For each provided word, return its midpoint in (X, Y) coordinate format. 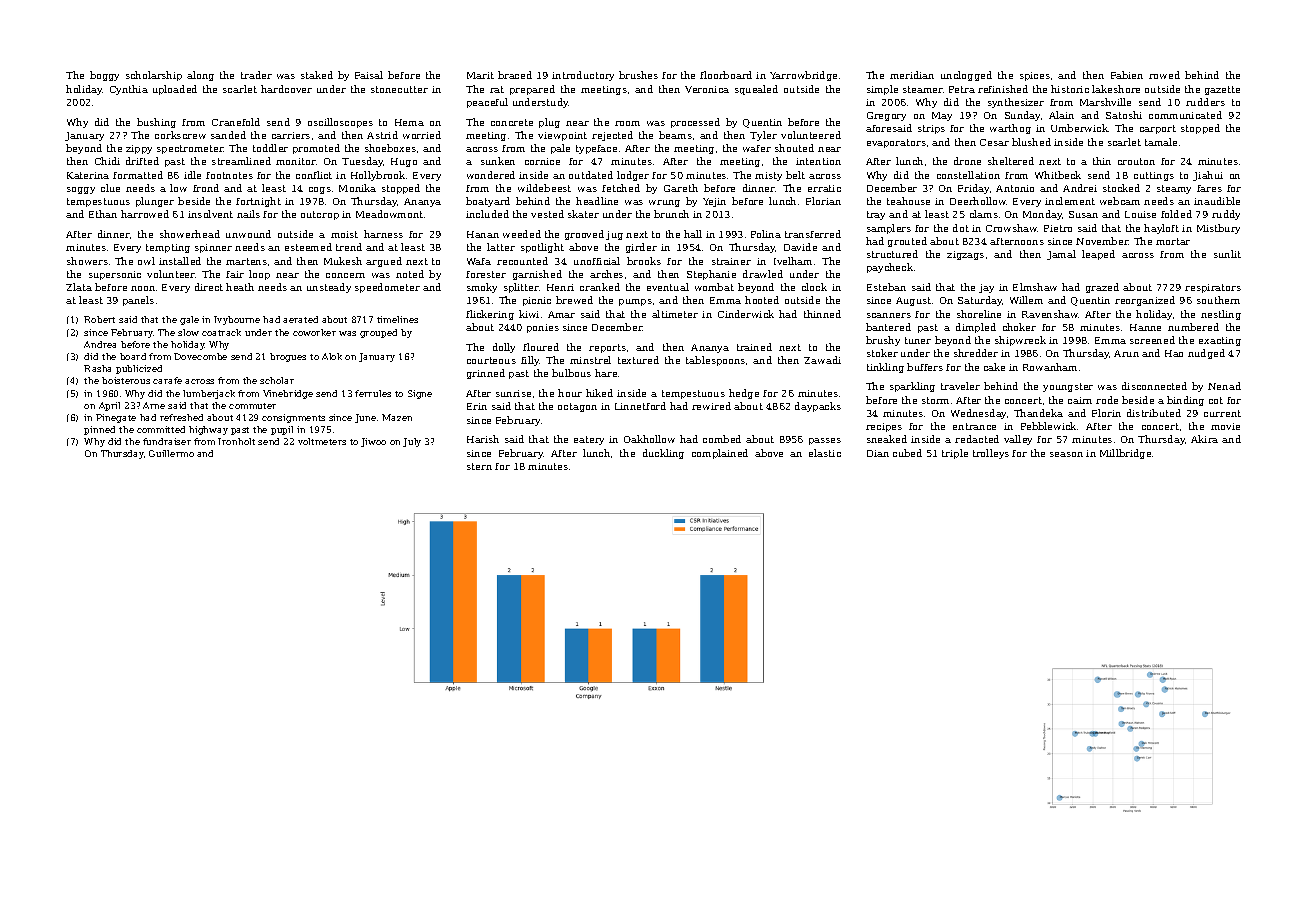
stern (479, 466)
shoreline (979, 314)
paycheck (890, 268)
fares (1209, 188)
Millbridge (1125, 454)
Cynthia (129, 90)
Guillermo (171, 453)
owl (146, 261)
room (627, 123)
